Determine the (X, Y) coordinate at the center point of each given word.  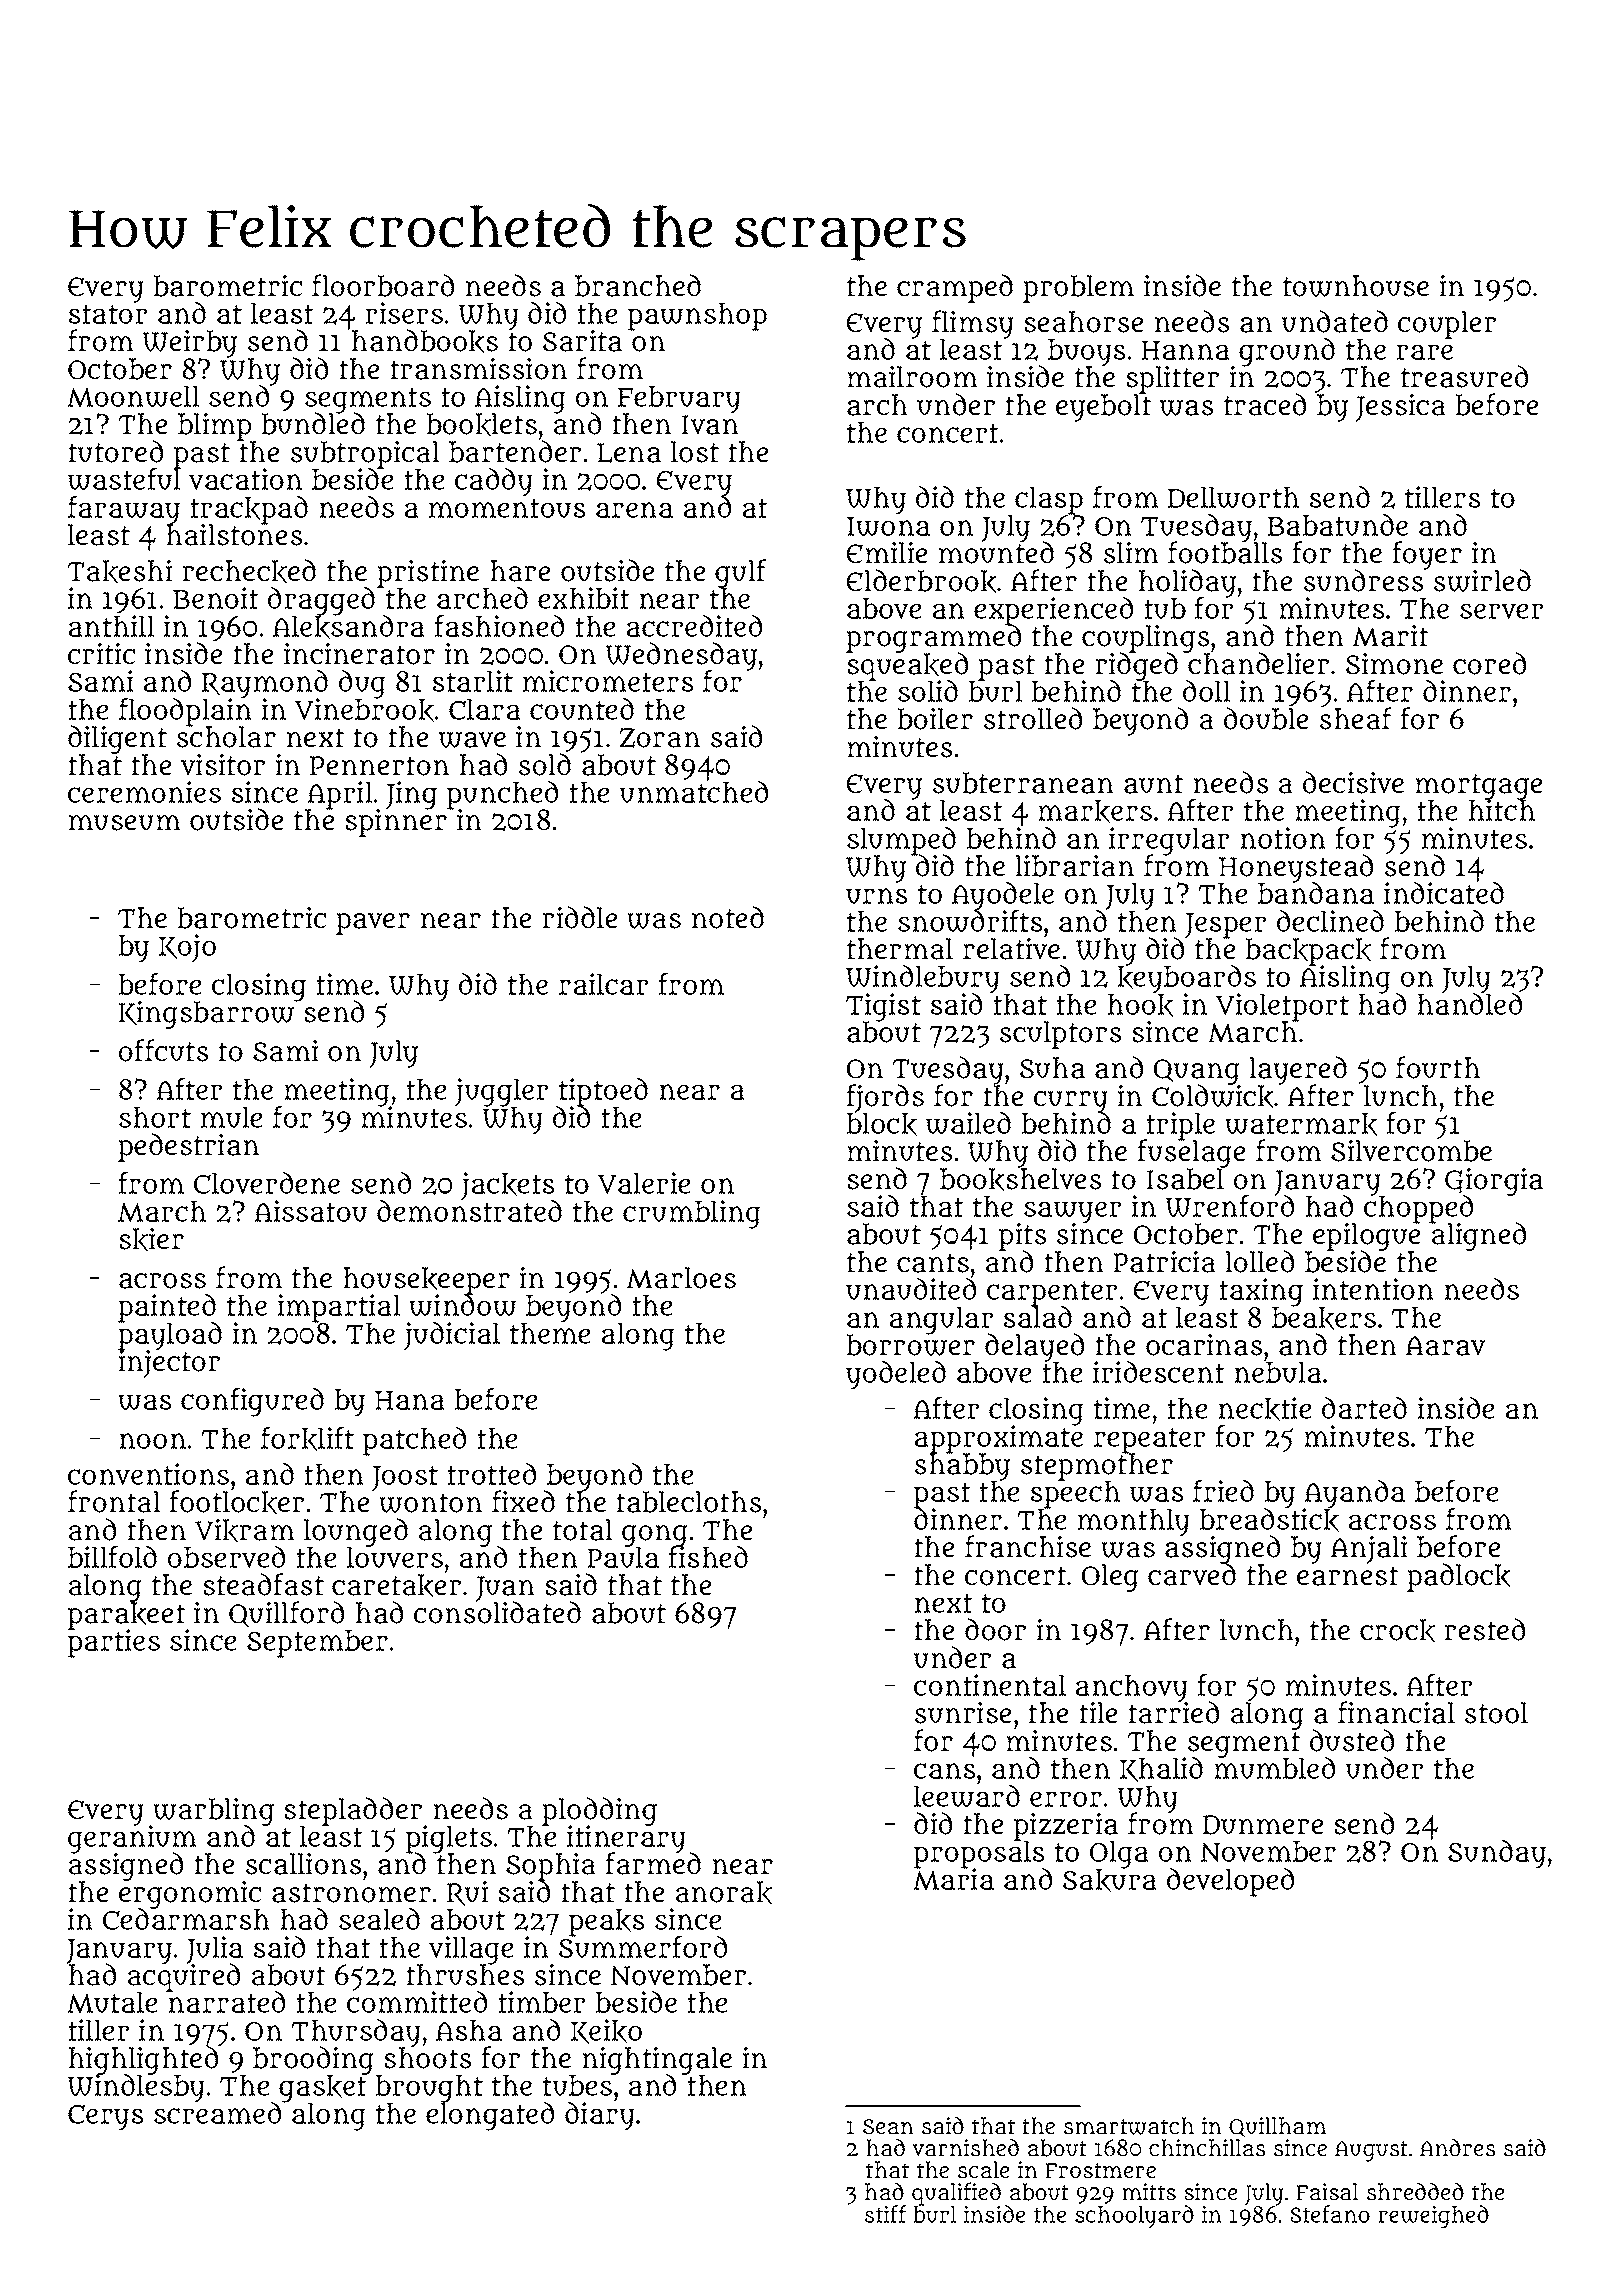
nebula (1278, 1372)
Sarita (582, 340)
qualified (956, 2194)
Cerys (106, 2118)
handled (1469, 1004)
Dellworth (1233, 498)
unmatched (693, 792)
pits (1023, 1236)
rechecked (249, 571)
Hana (410, 1400)
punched (502, 795)
